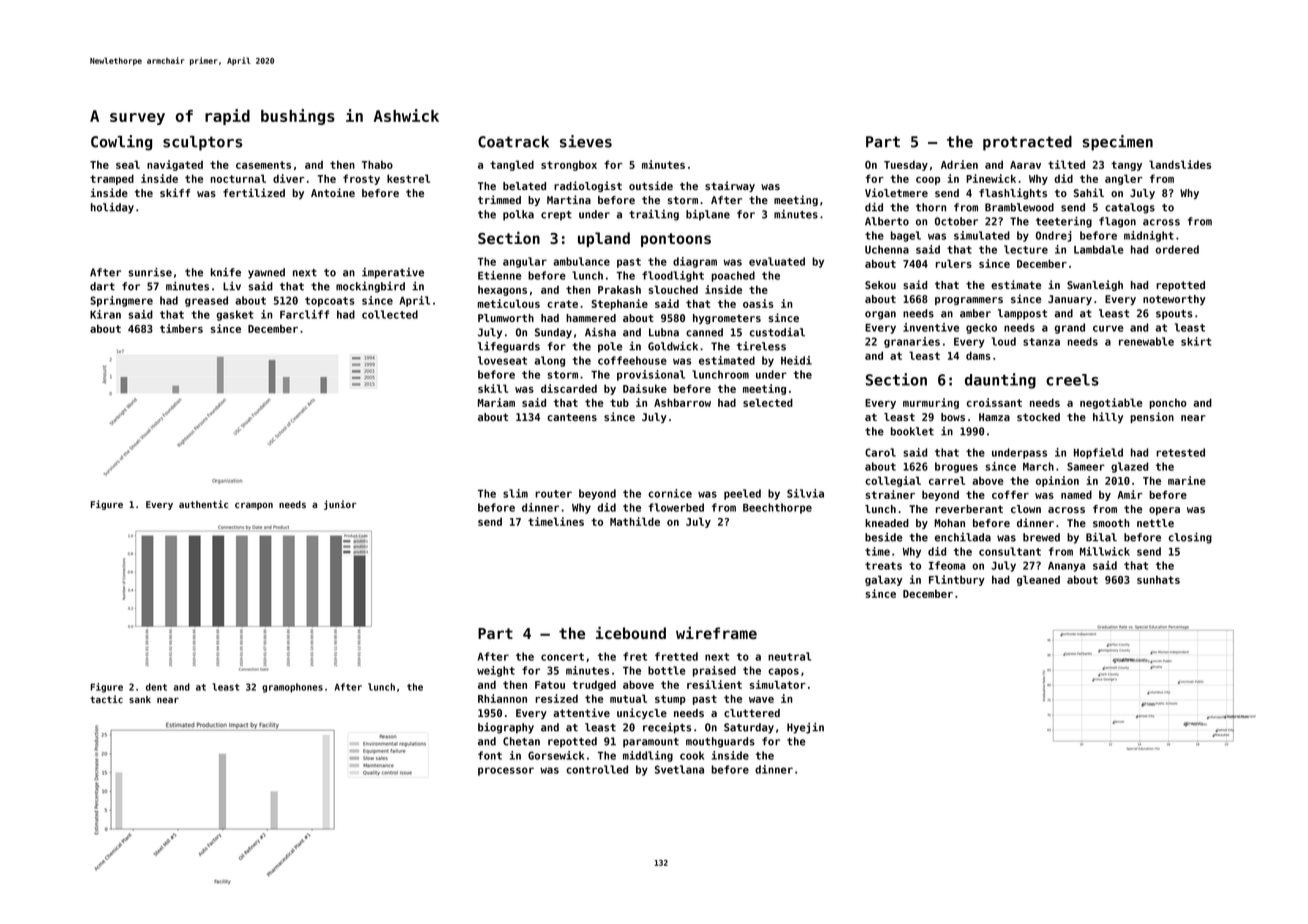 The height and width of the screenshot is (924, 1308). Describe the element at coordinates (493, 388) in the screenshot. I see `skill` at that location.
